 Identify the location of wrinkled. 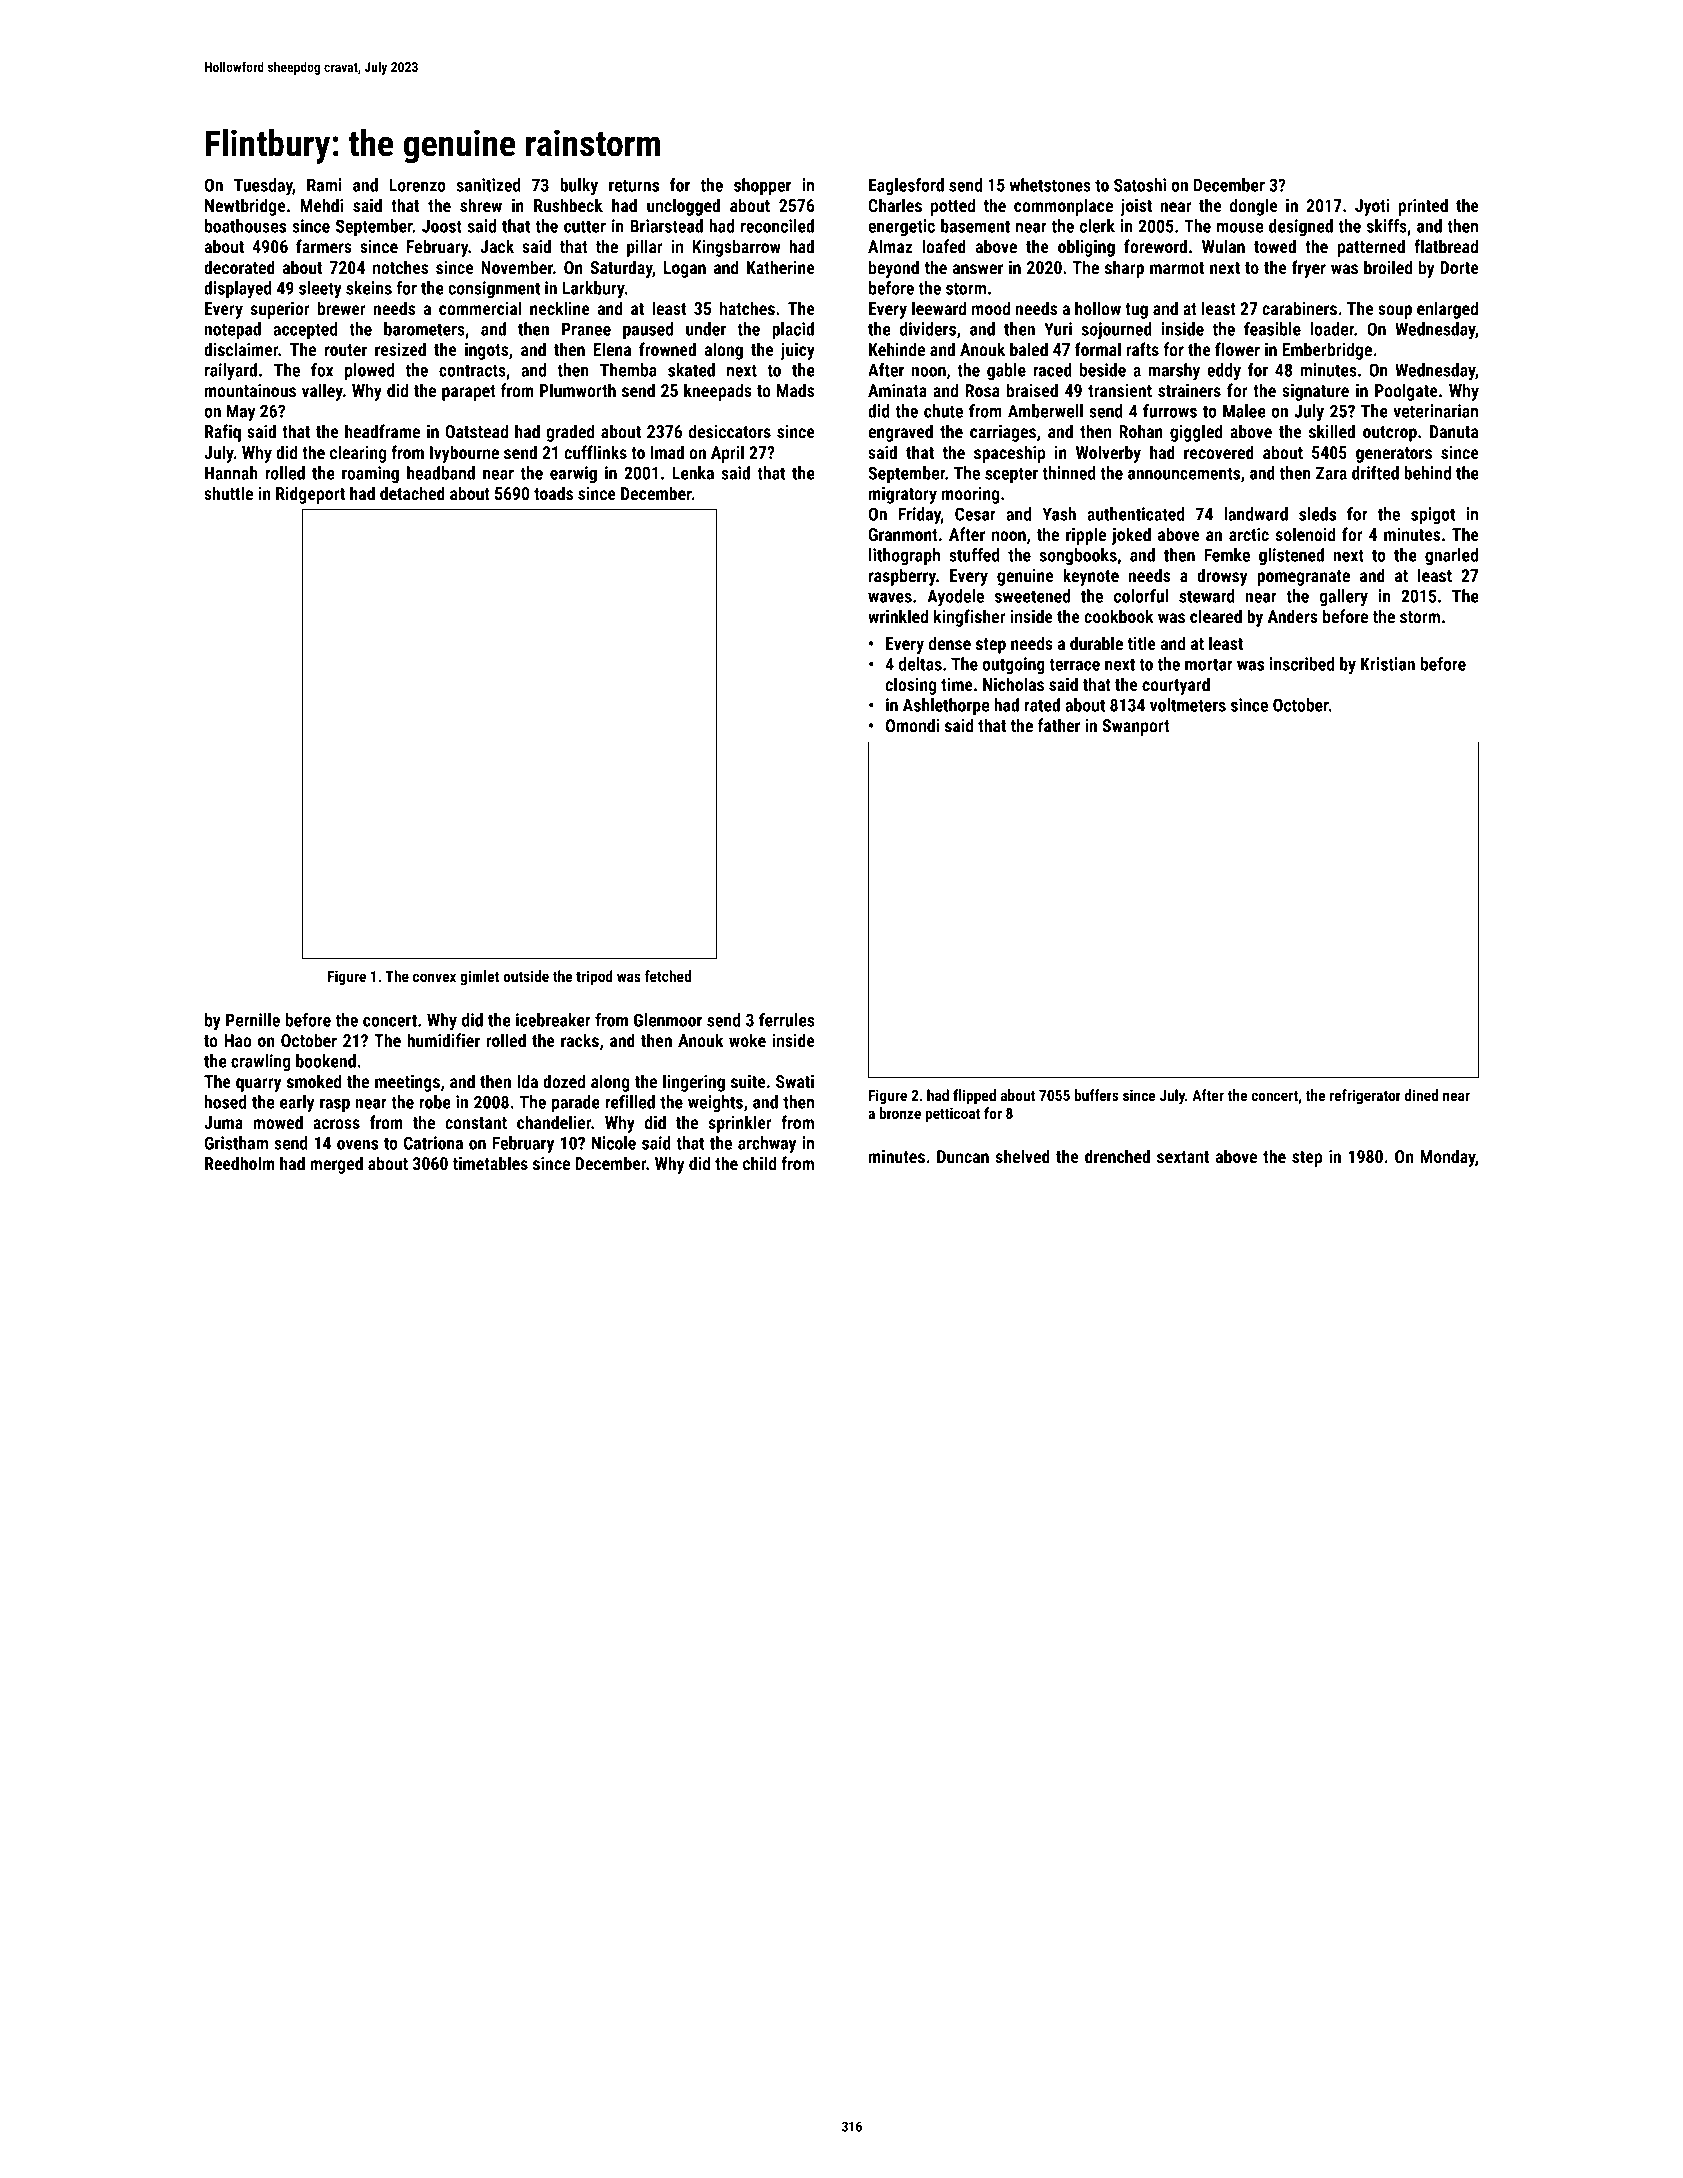
(898, 616).
